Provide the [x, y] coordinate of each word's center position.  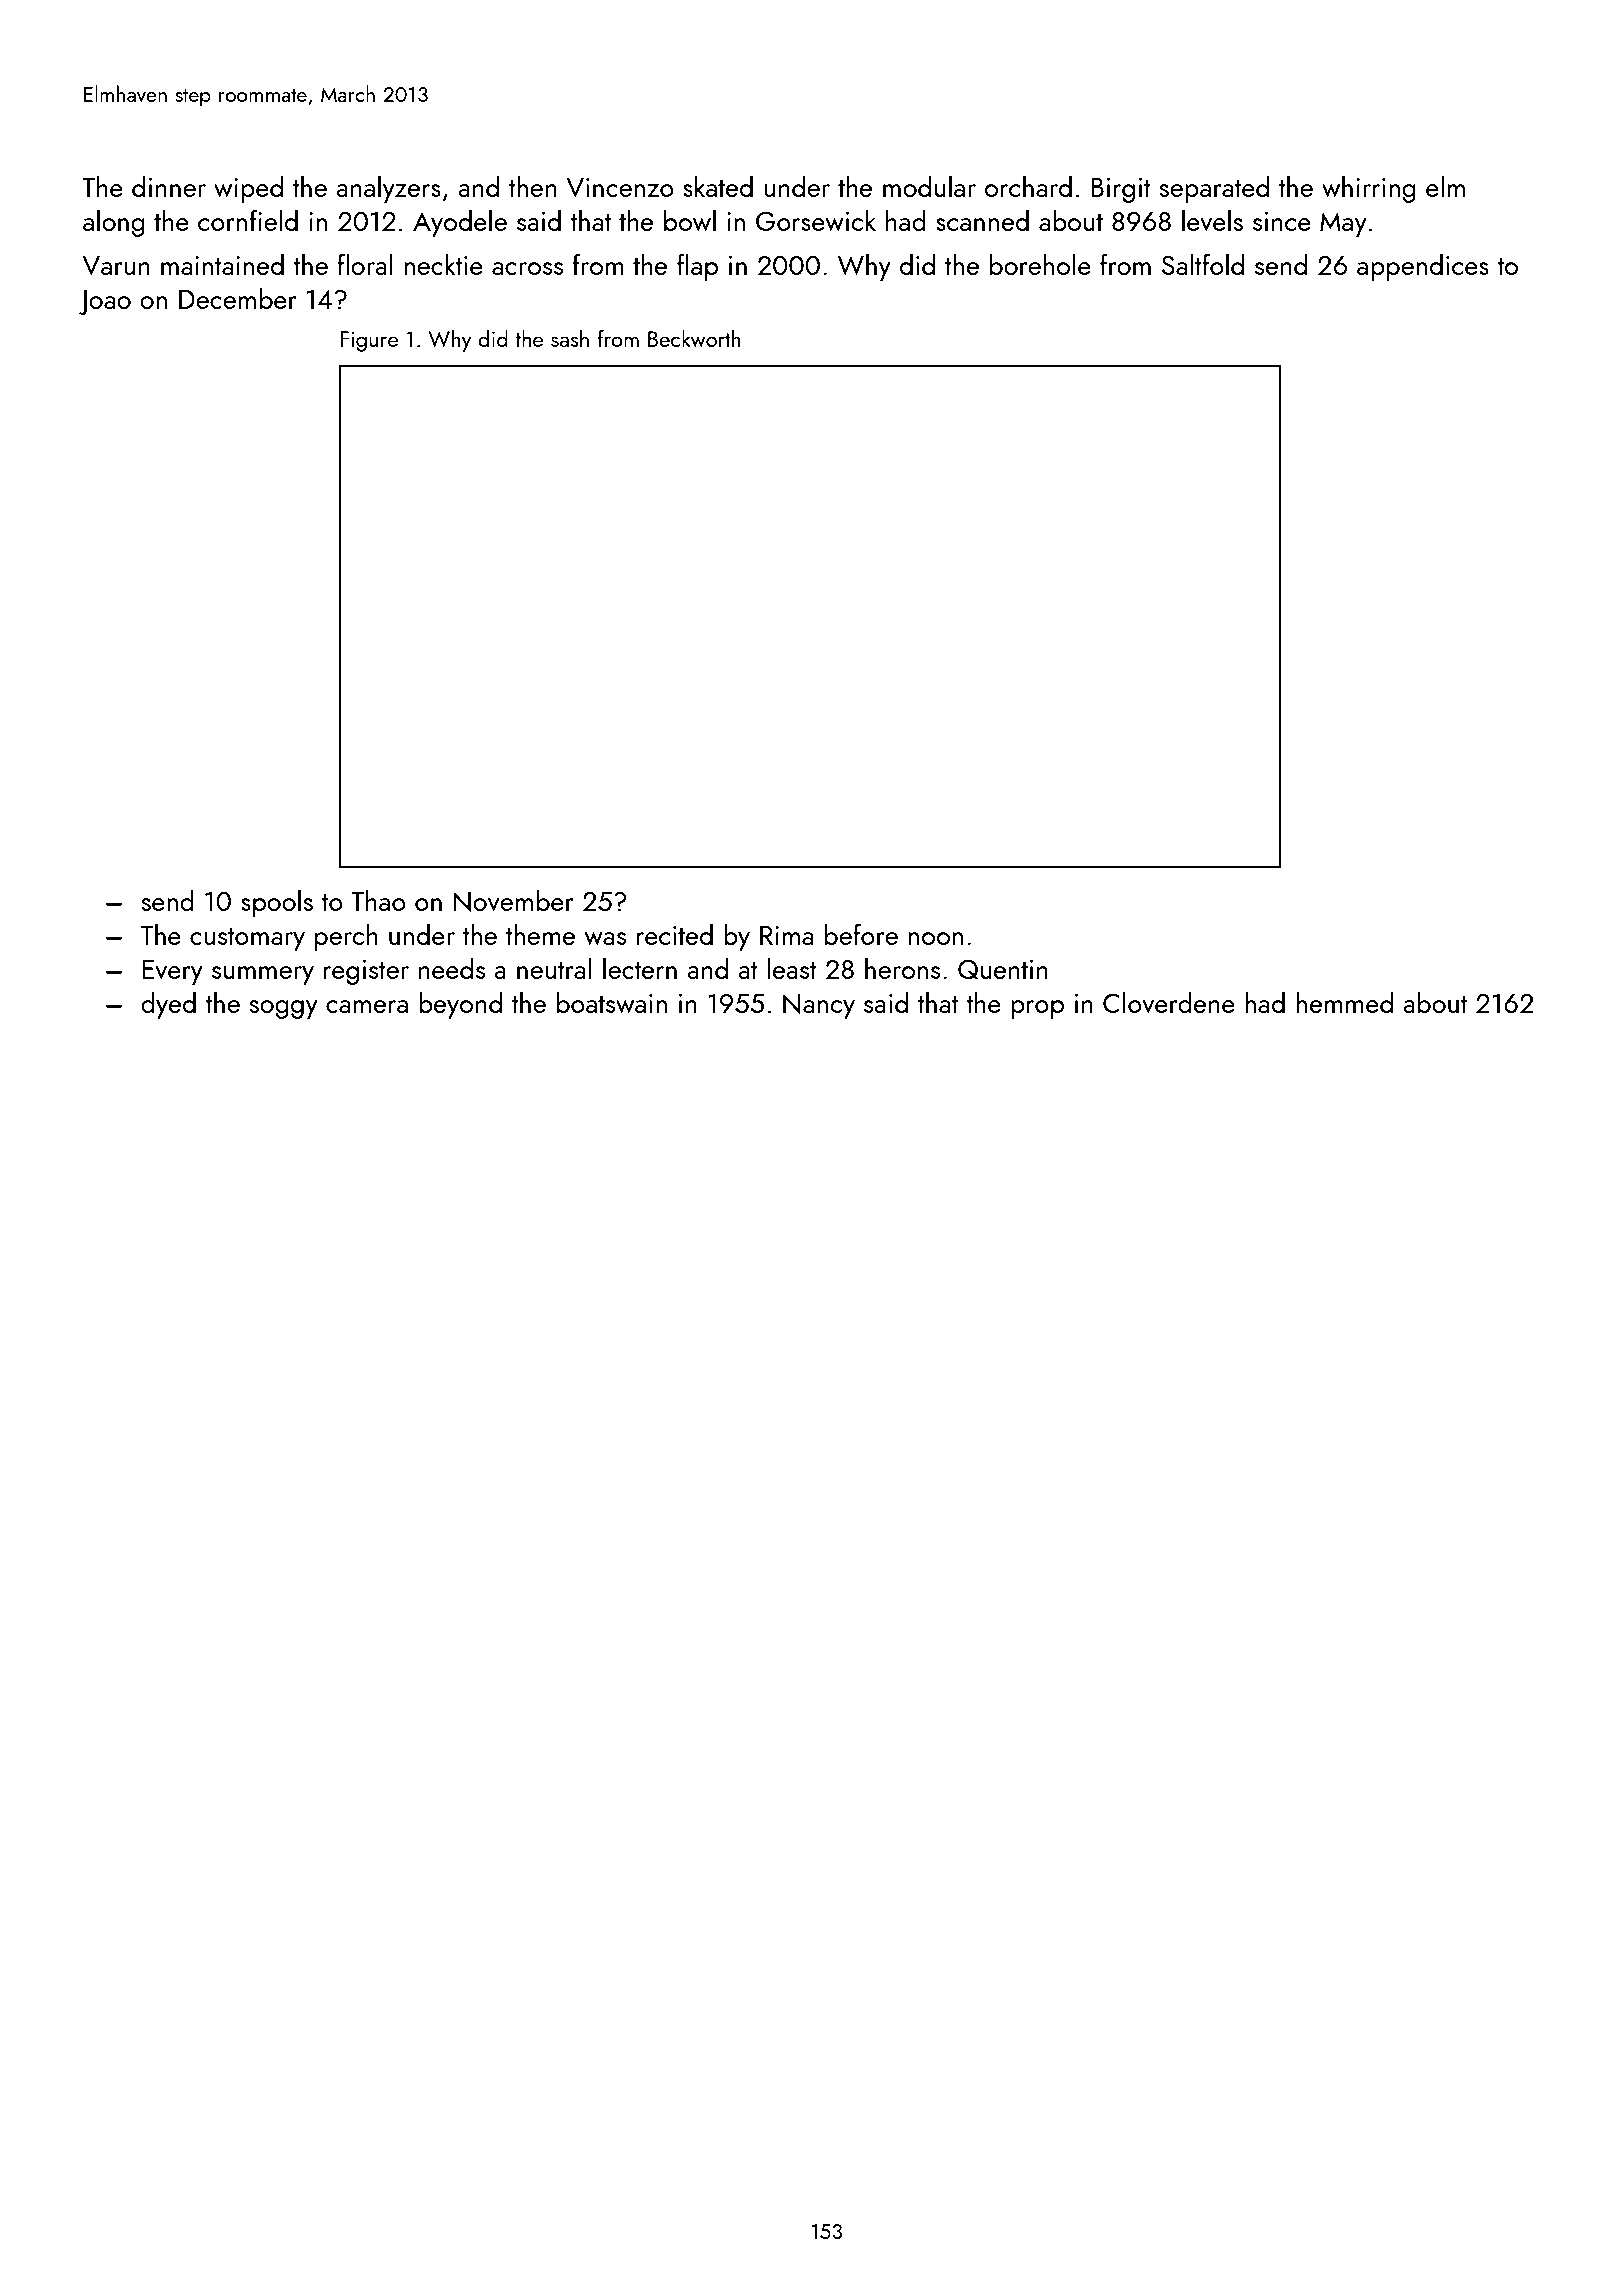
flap [697, 267]
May [1343, 224]
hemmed [1344, 1002]
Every [172, 972]
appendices [1423, 267]
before [861, 934]
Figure [369, 341]
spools [277, 903]
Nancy [819, 1006]
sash [570, 338]
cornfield [248, 220]
